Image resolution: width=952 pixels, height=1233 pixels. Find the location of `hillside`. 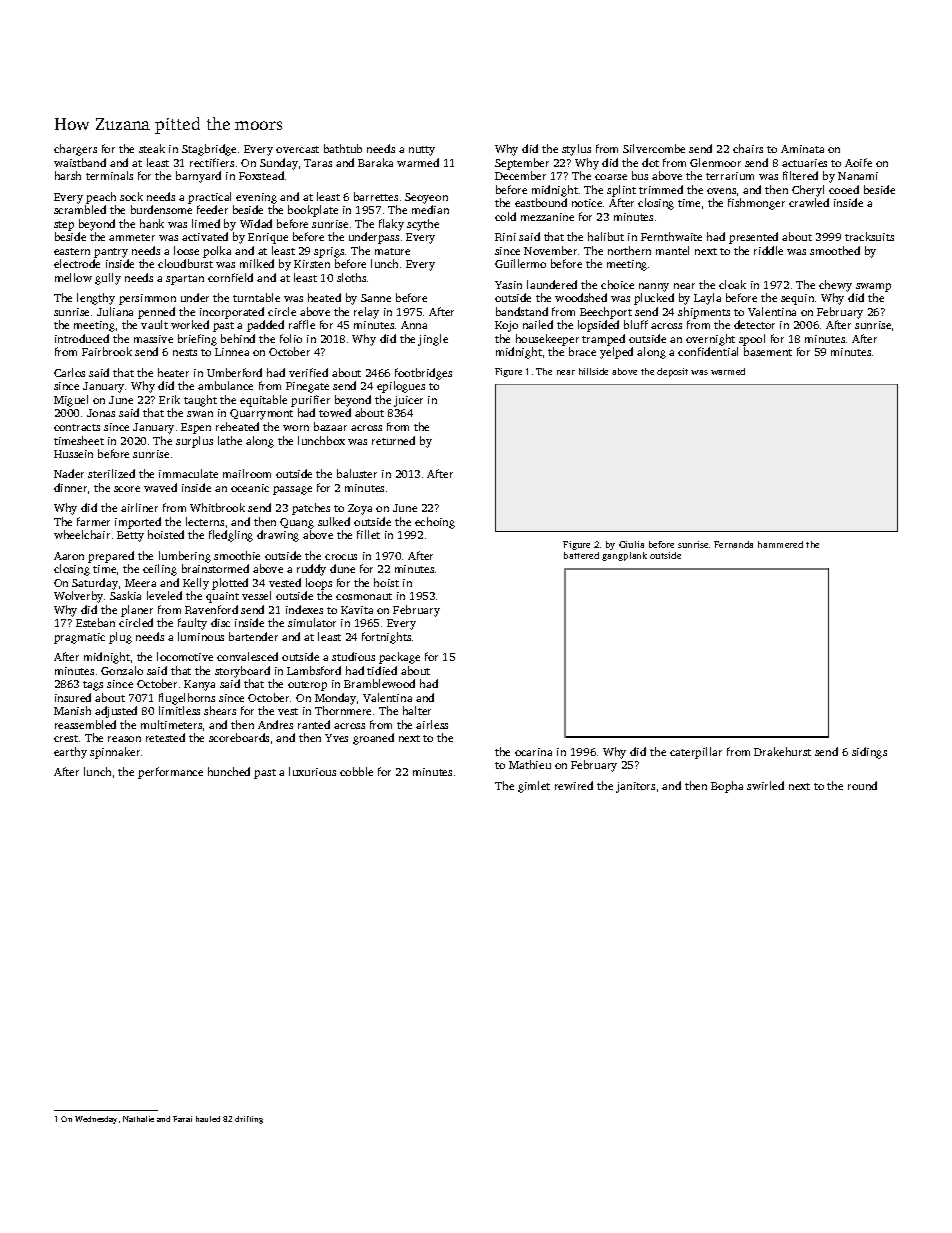

hillside is located at coordinates (593, 371).
